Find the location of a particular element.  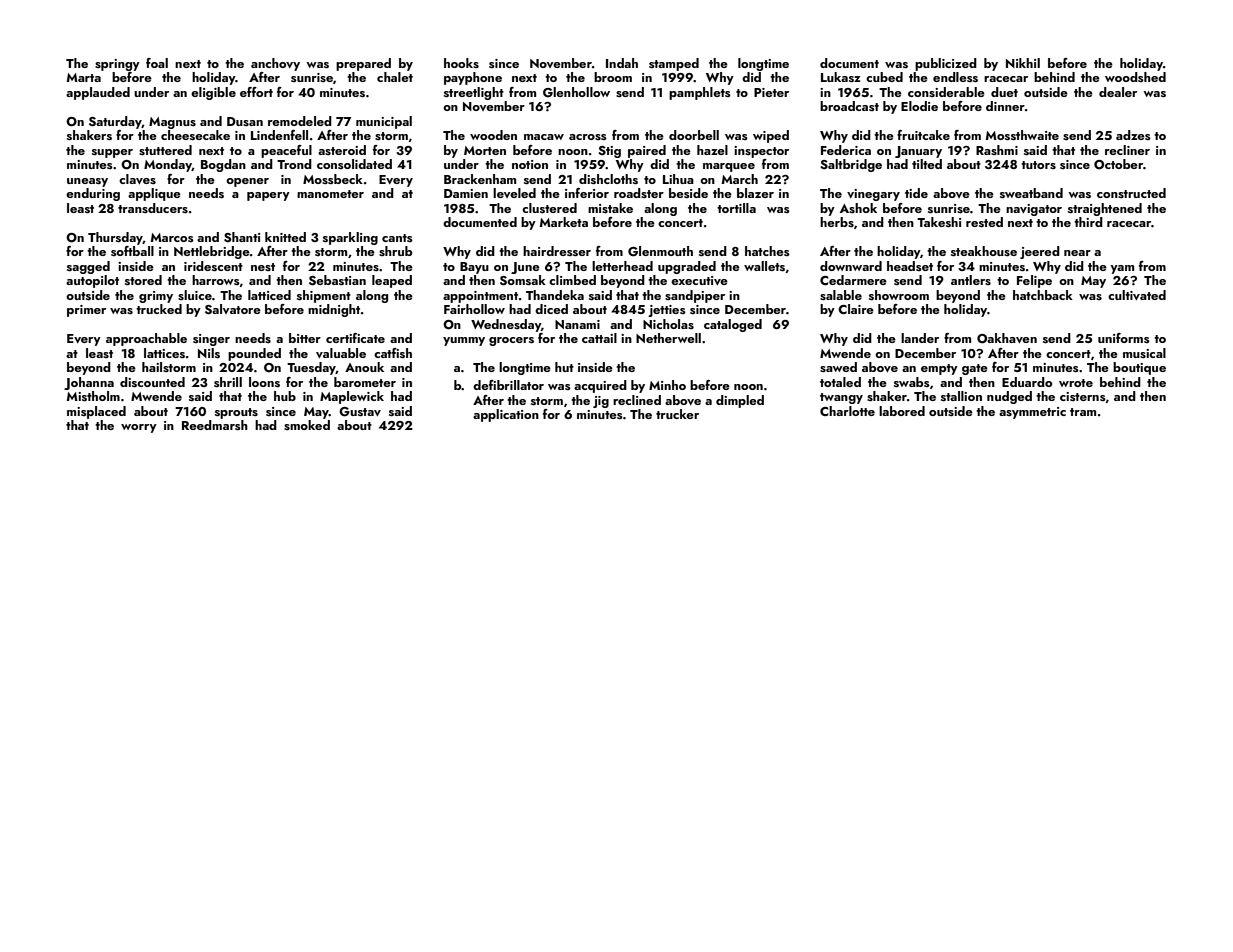

navigator is located at coordinates (1034, 210).
